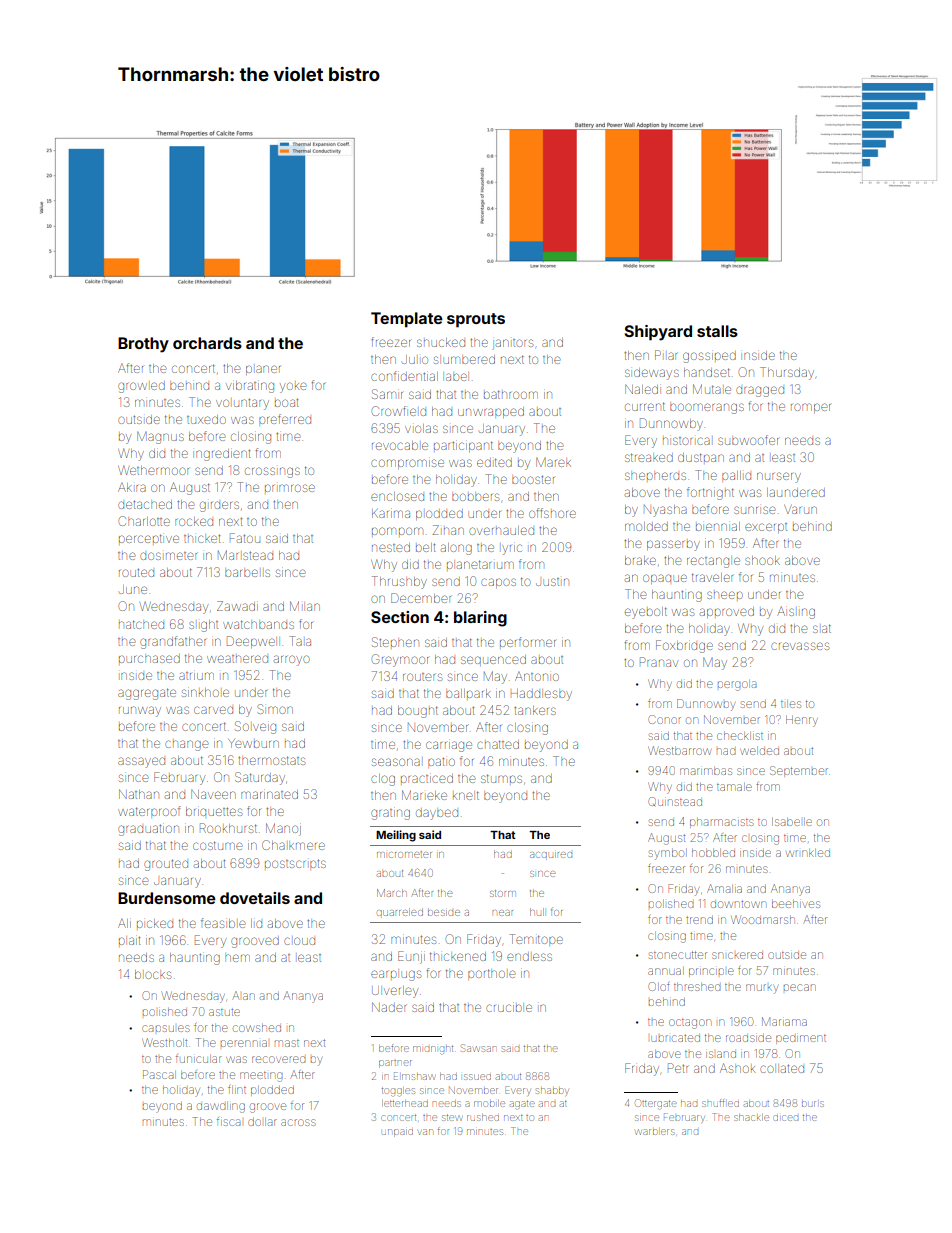  What do you see at coordinates (407, 320) in the screenshot?
I see `Template` at bounding box center [407, 320].
